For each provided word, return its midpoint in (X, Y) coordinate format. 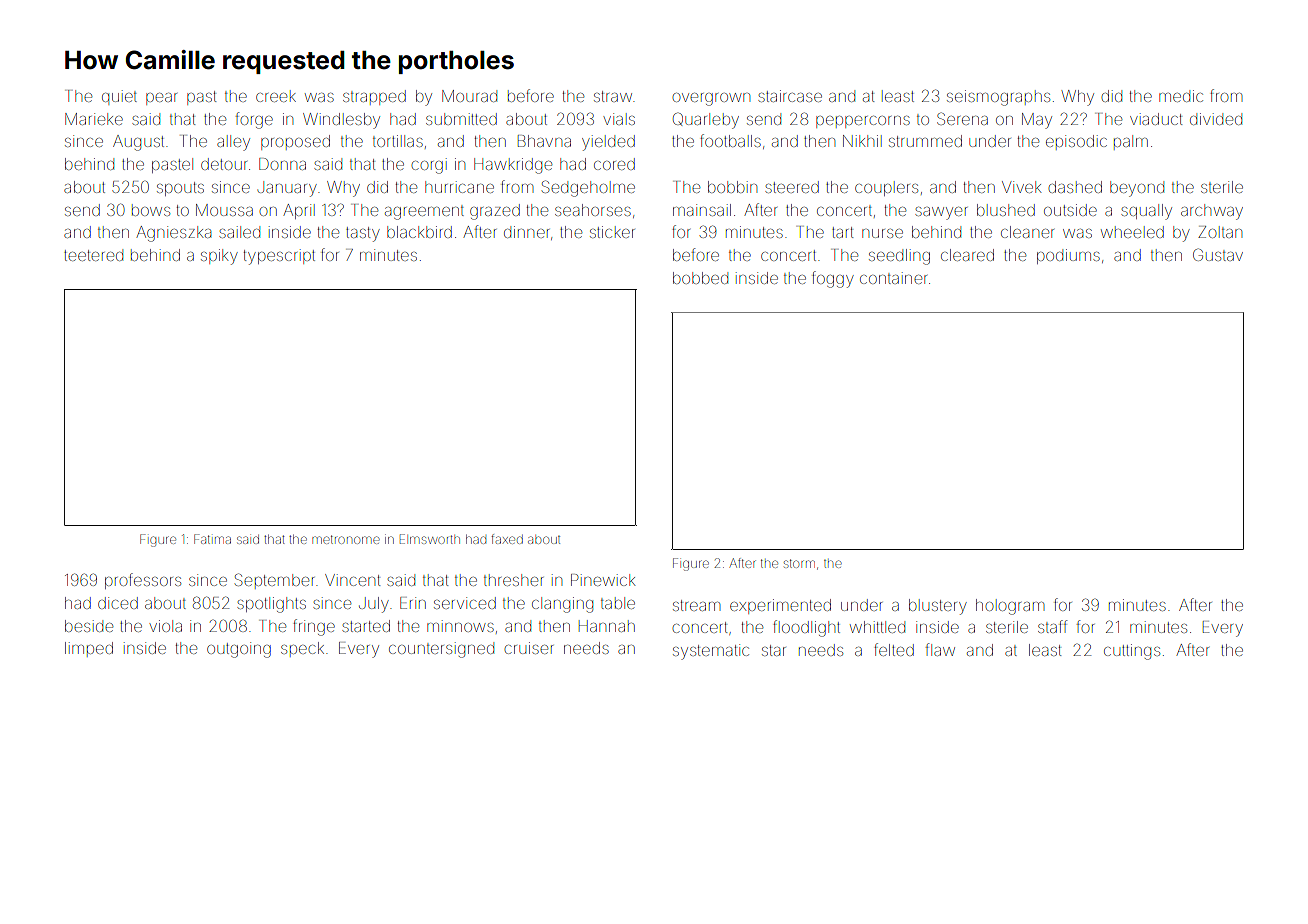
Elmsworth (430, 539)
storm (799, 563)
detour (224, 164)
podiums (1068, 256)
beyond (1137, 189)
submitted (461, 119)
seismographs (998, 98)
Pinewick (603, 580)
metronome (345, 539)
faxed (507, 539)
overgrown (711, 99)
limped (89, 649)
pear (161, 99)
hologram (1010, 607)
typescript (279, 257)
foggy (833, 279)
